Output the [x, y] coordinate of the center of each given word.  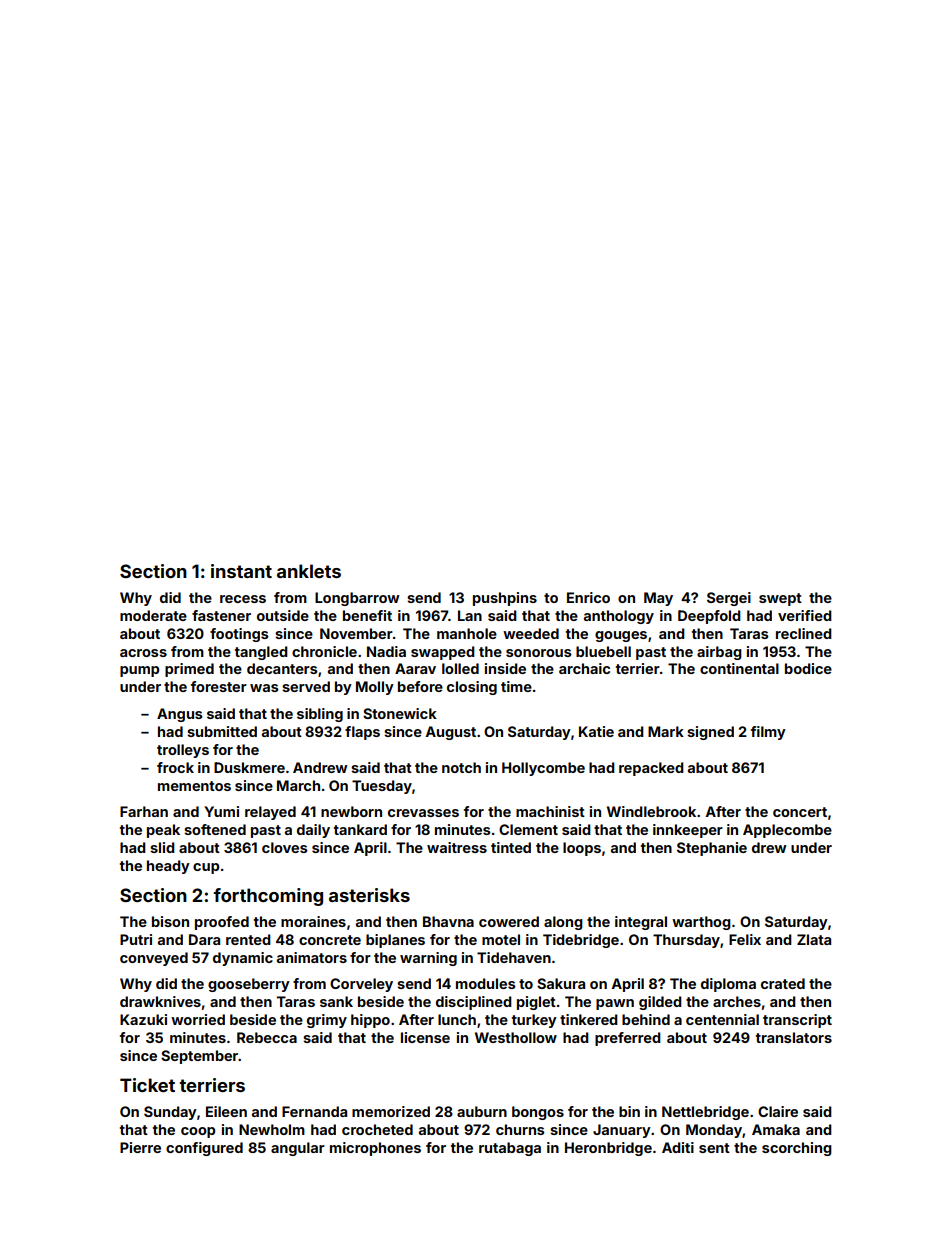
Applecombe [787, 831]
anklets [309, 571]
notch [461, 767]
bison [170, 921]
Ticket [147, 1085]
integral [641, 923]
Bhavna [448, 921]
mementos [194, 786]
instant [241, 571]
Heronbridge [608, 1149]
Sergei [729, 599]
